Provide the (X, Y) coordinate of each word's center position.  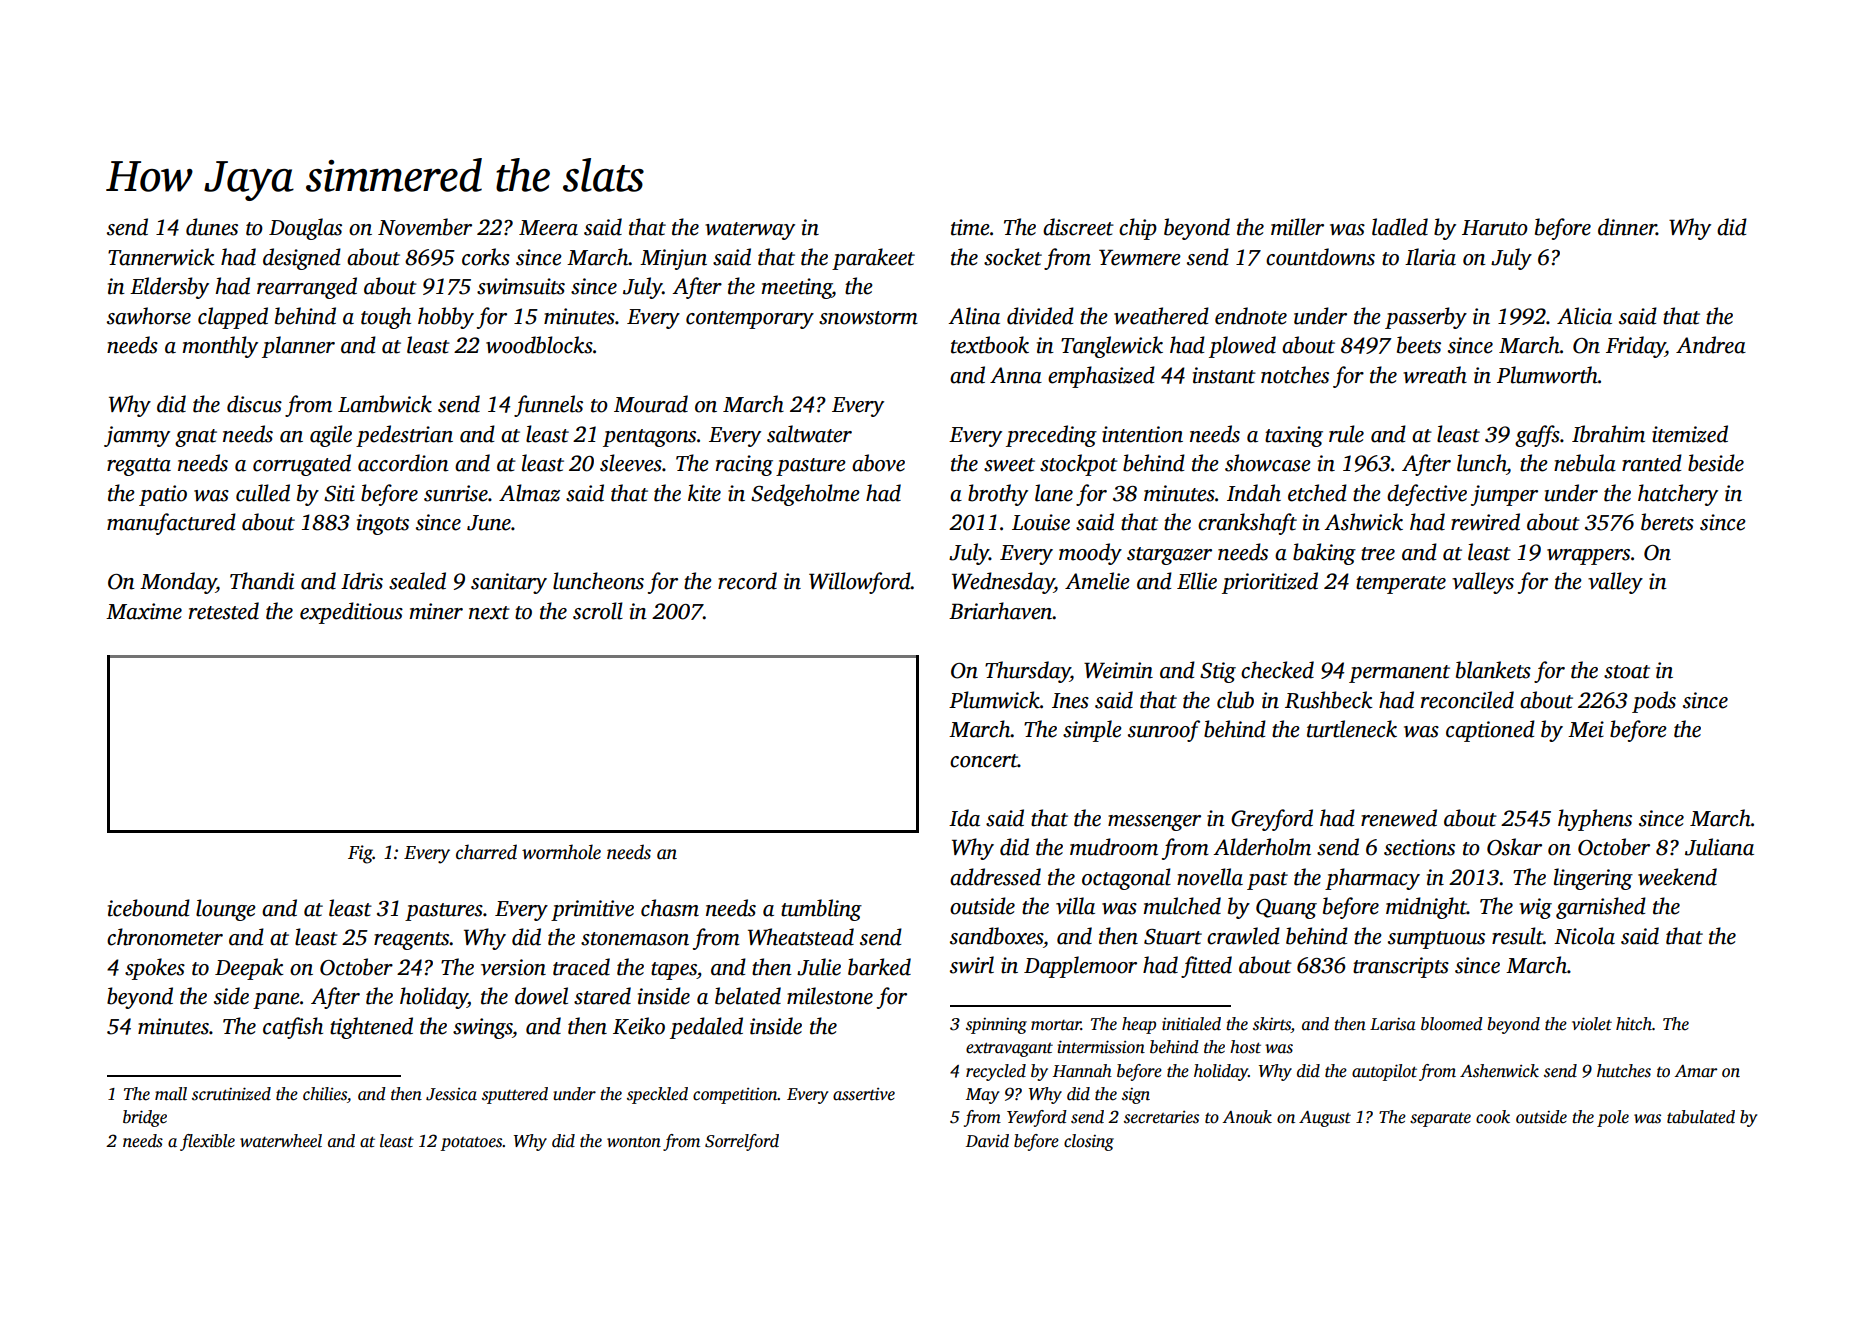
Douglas (305, 229)
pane (276, 1001)
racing (744, 465)
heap (1139, 1025)
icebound (149, 908)
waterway (750, 231)
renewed (1399, 818)
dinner (1627, 227)
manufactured (171, 524)
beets (1419, 345)
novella (1210, 877)
